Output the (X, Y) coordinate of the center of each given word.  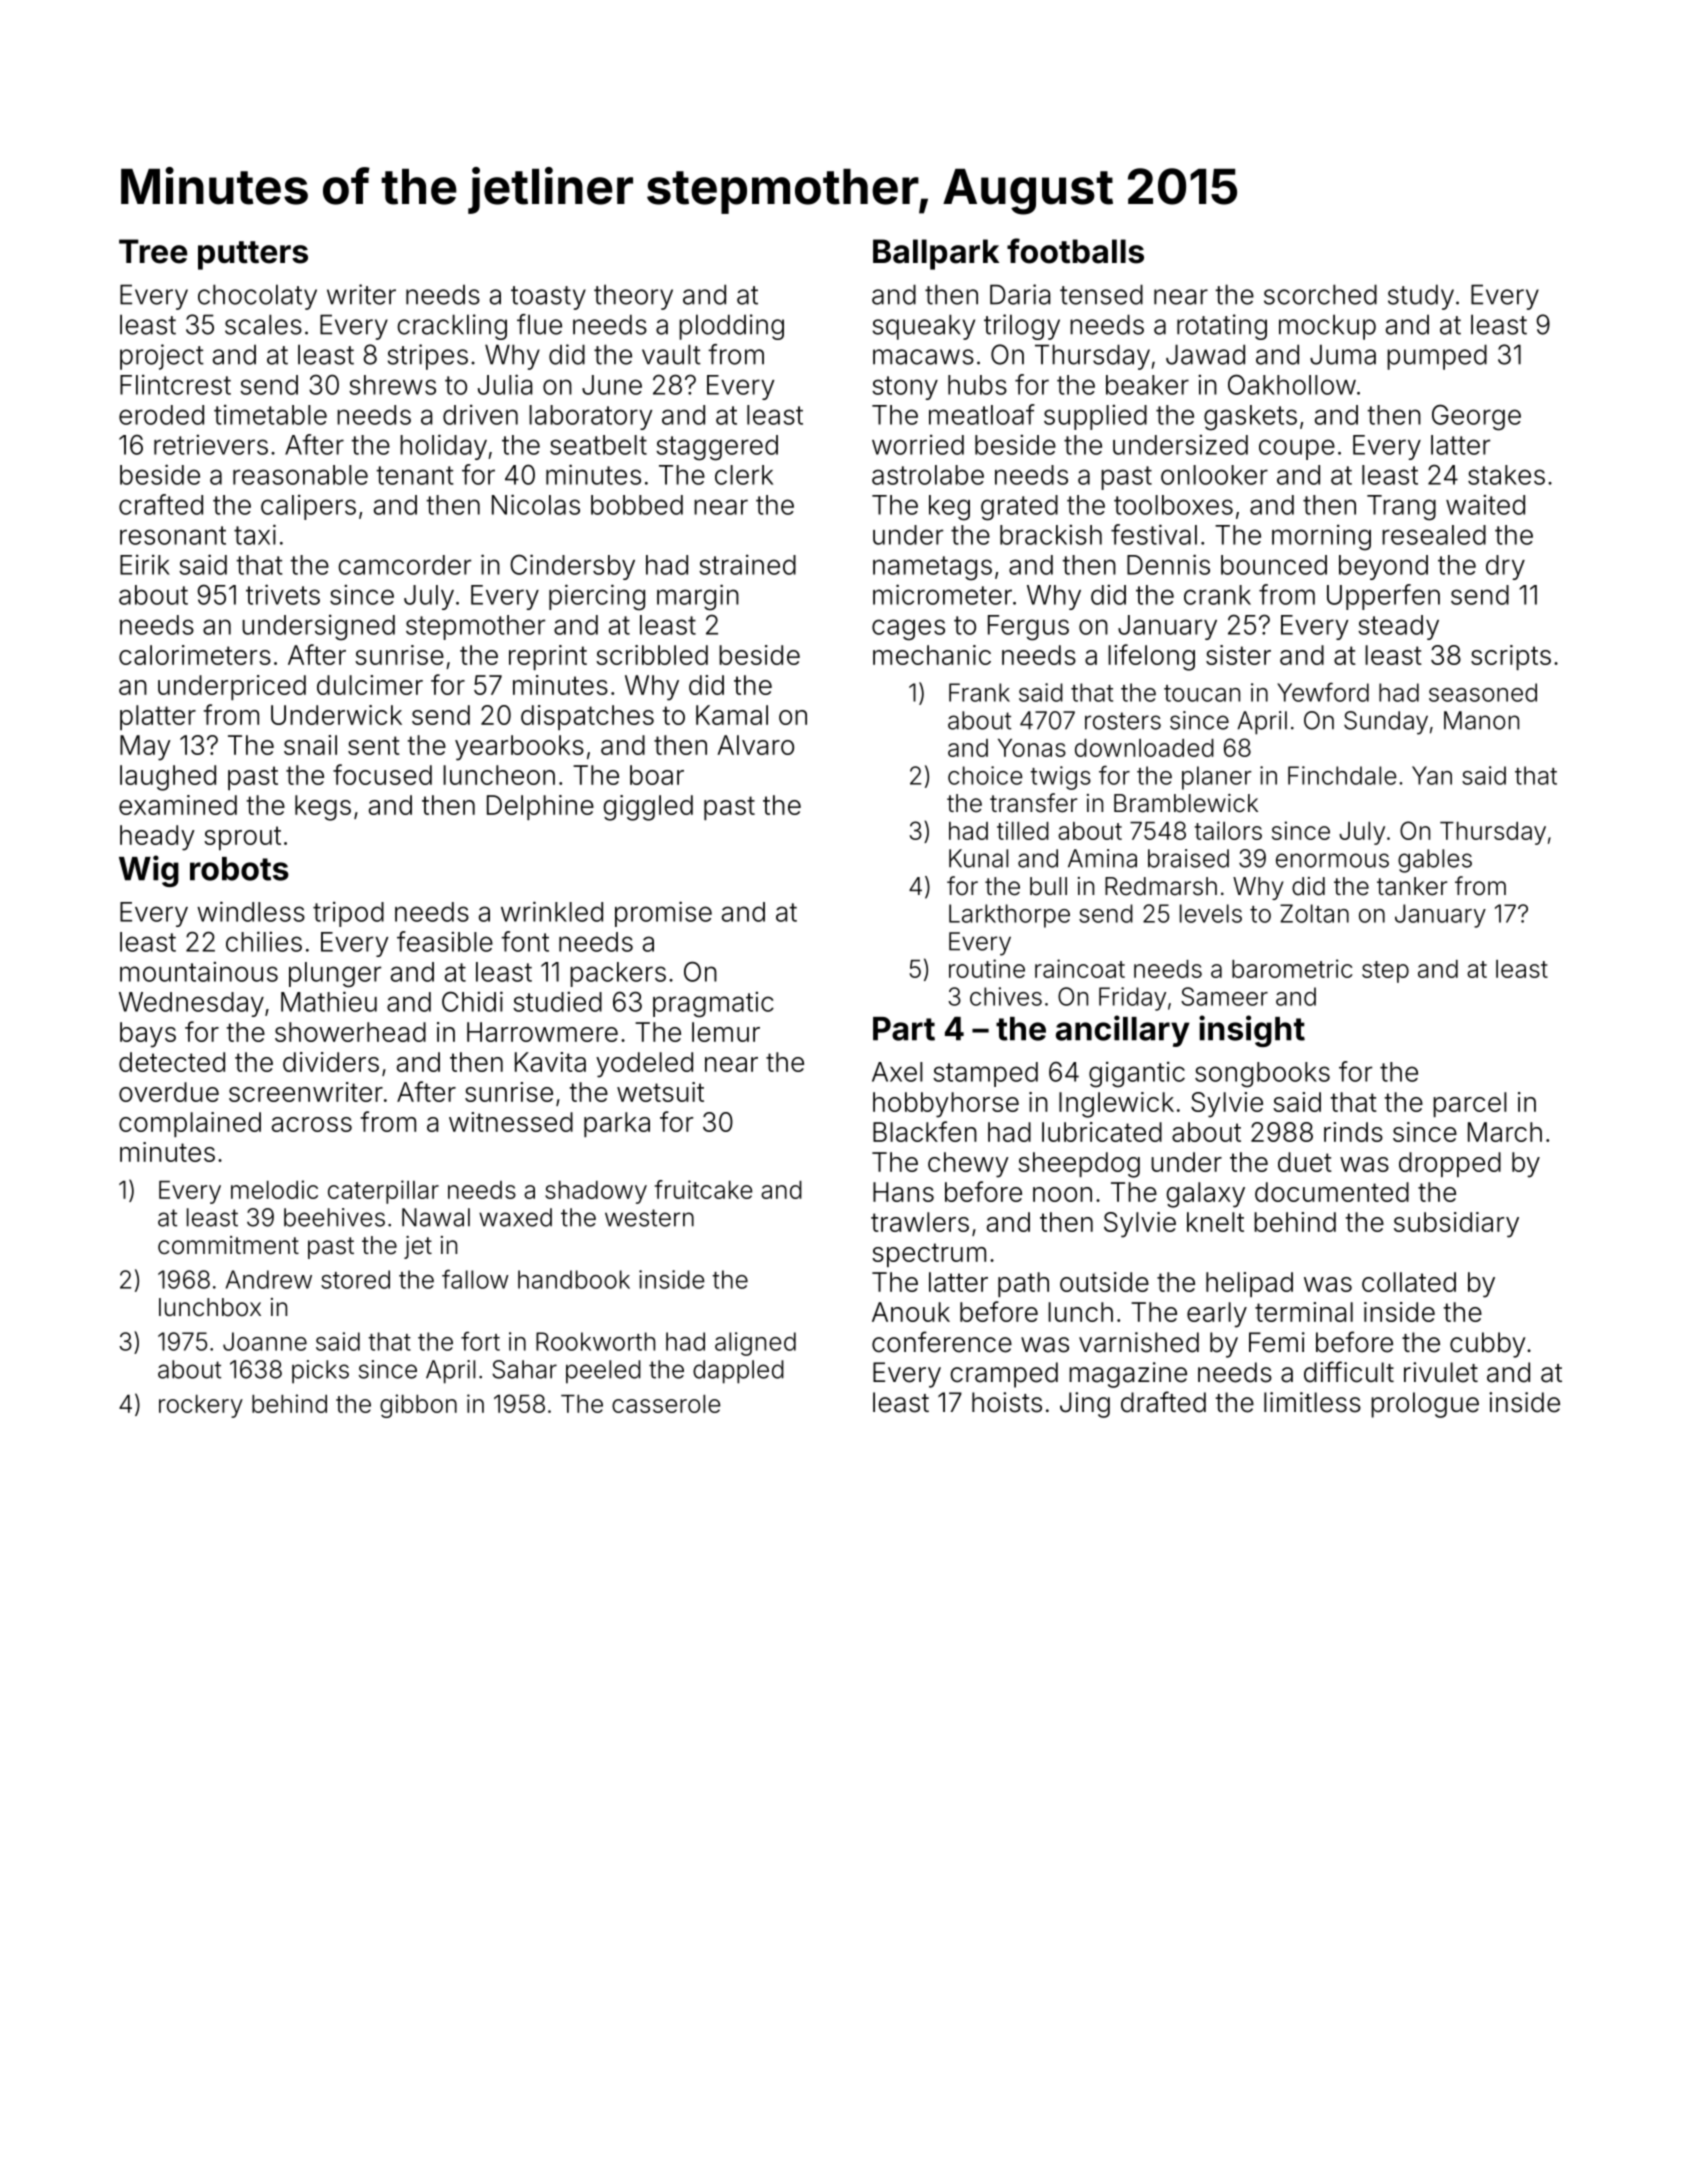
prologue (1425, 1405)
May (145, 748)
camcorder (404, 565)
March (1505, 1132)
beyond (1383, 567)
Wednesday (191, 1004)
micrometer (942, 594)
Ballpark (936, 254)
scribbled (652, 655)
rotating (1222, 327)
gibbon (418, 1406)
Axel (897, 1072)
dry (1505, 567)
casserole (666, 1404)
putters (253, 255)
